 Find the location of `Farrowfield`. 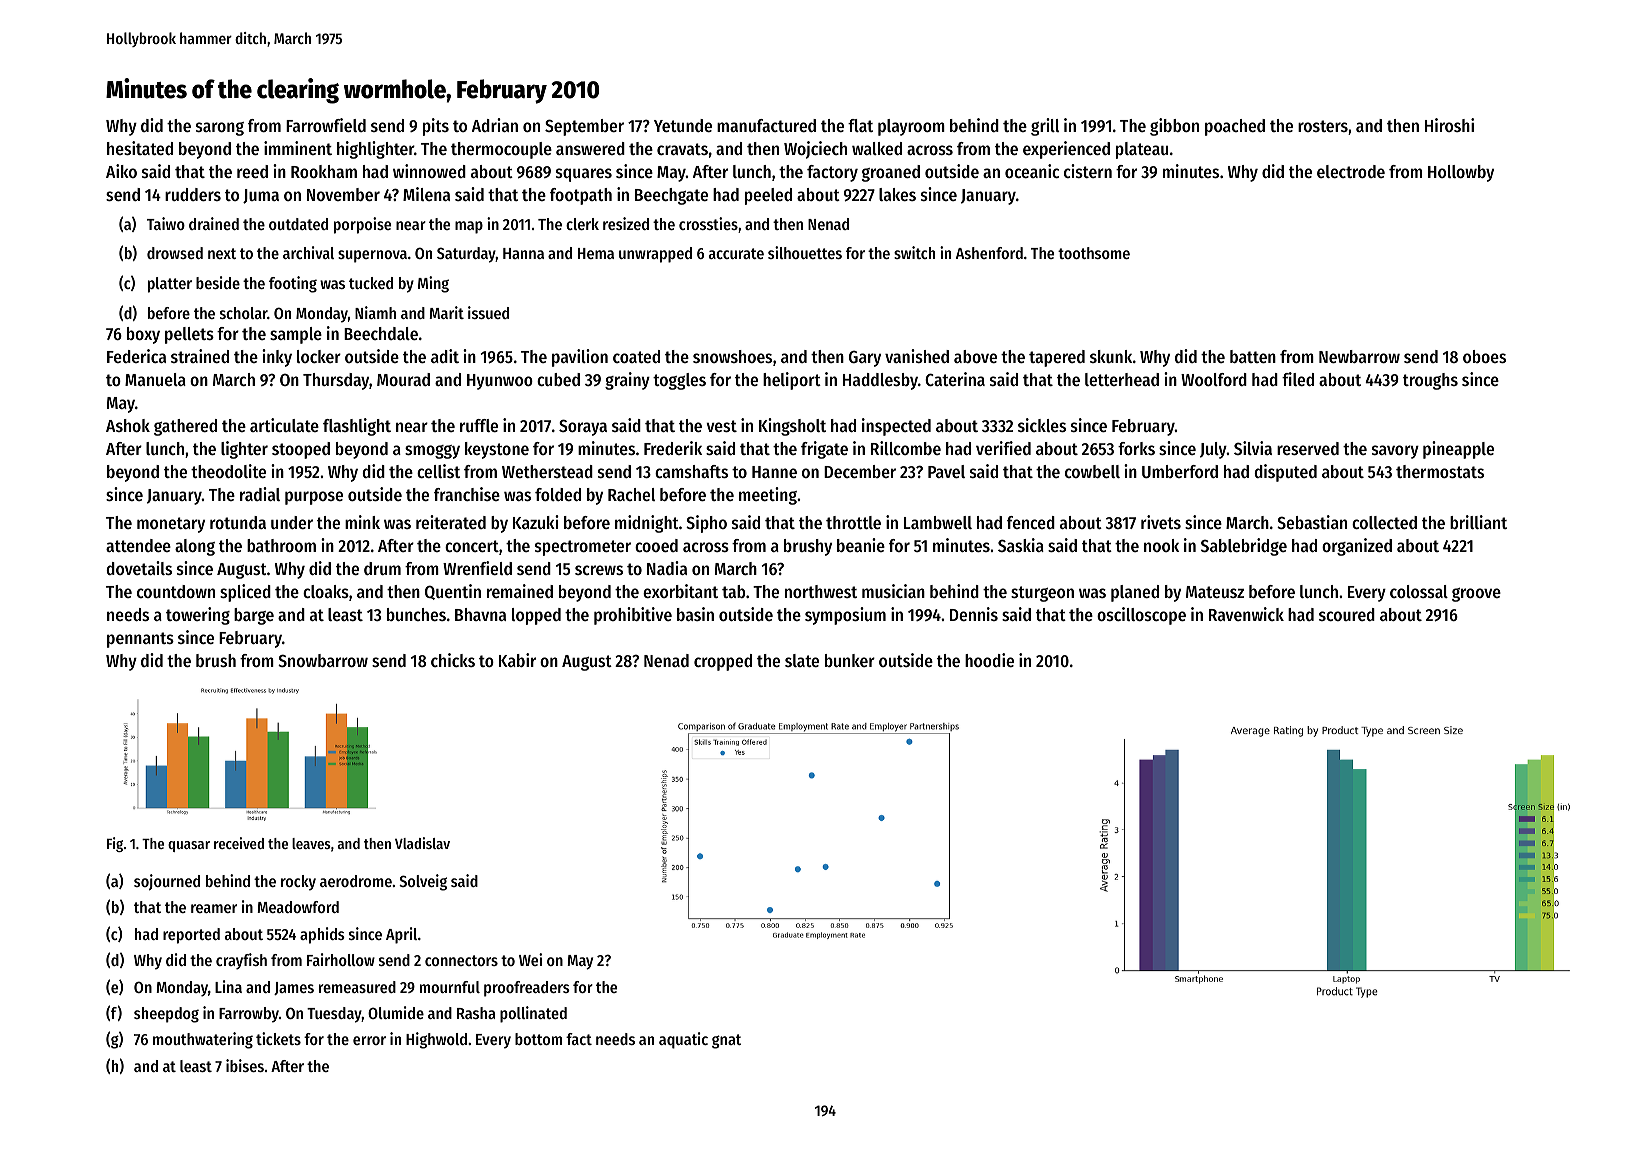

Farrowfield is located at coordinates (326, 125).
